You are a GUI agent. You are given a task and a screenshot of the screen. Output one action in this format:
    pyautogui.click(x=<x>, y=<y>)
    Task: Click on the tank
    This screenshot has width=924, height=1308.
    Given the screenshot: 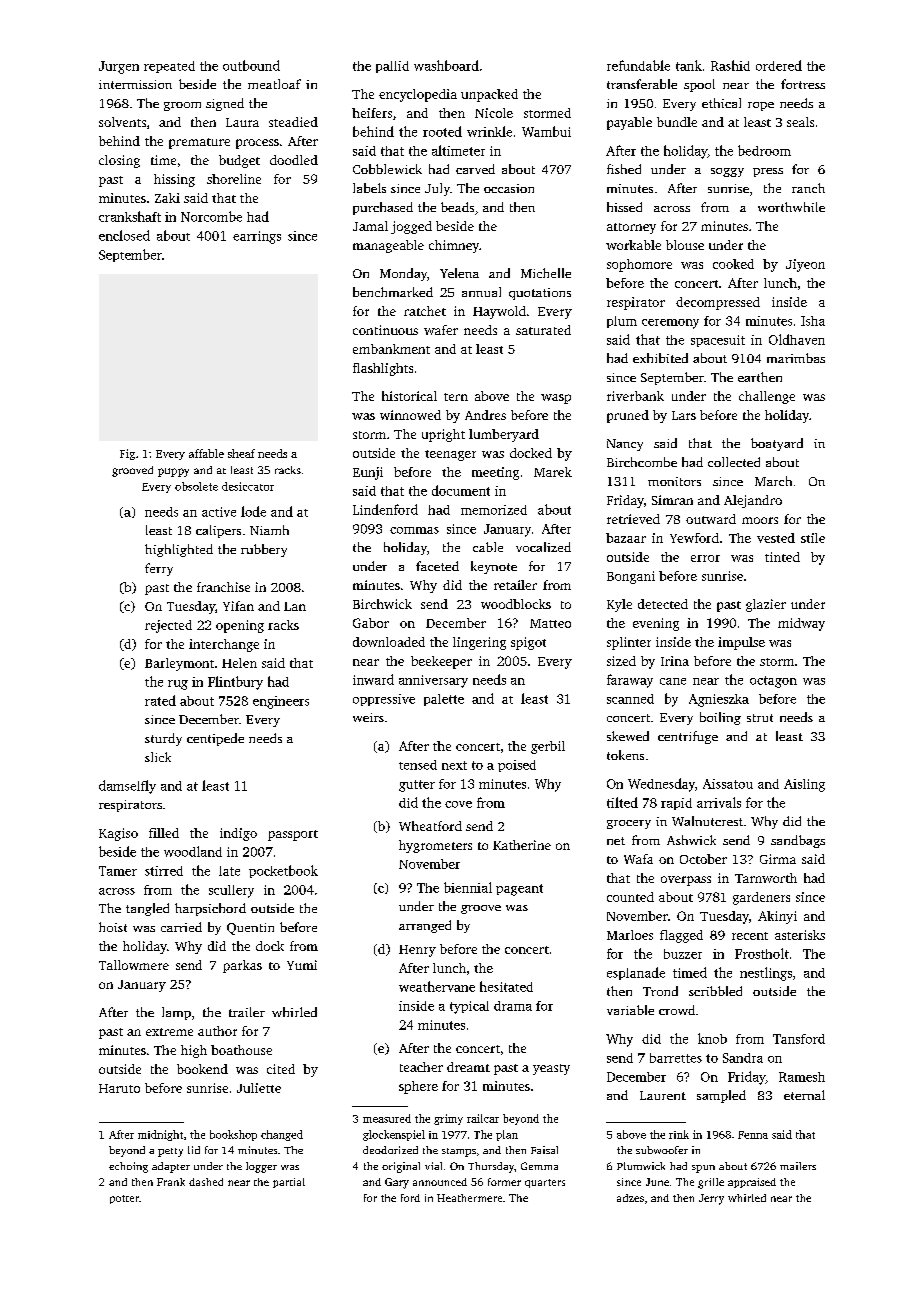 What is the action you would take?
    pyautogui.click(x=689, y=65)
